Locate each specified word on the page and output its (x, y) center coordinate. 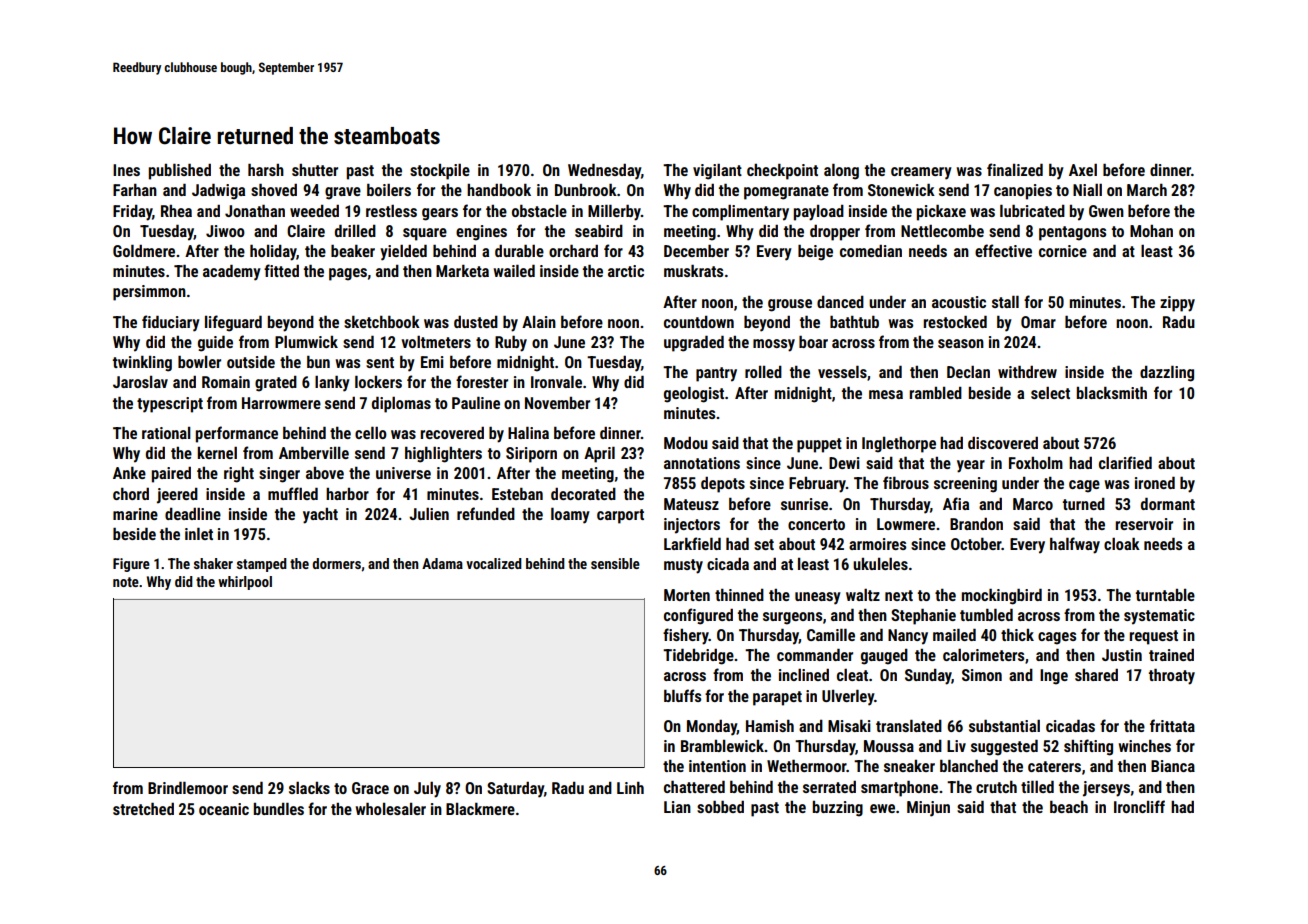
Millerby (614, 212)
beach (1069, 807)
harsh (266, 169)
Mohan (1151, 231)
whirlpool (245, 583)
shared (1096, 675)
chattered (694, 786)
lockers (378, 381)
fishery (686, 636)
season (961, 343)
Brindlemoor (188, 787)
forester (482, 381)
